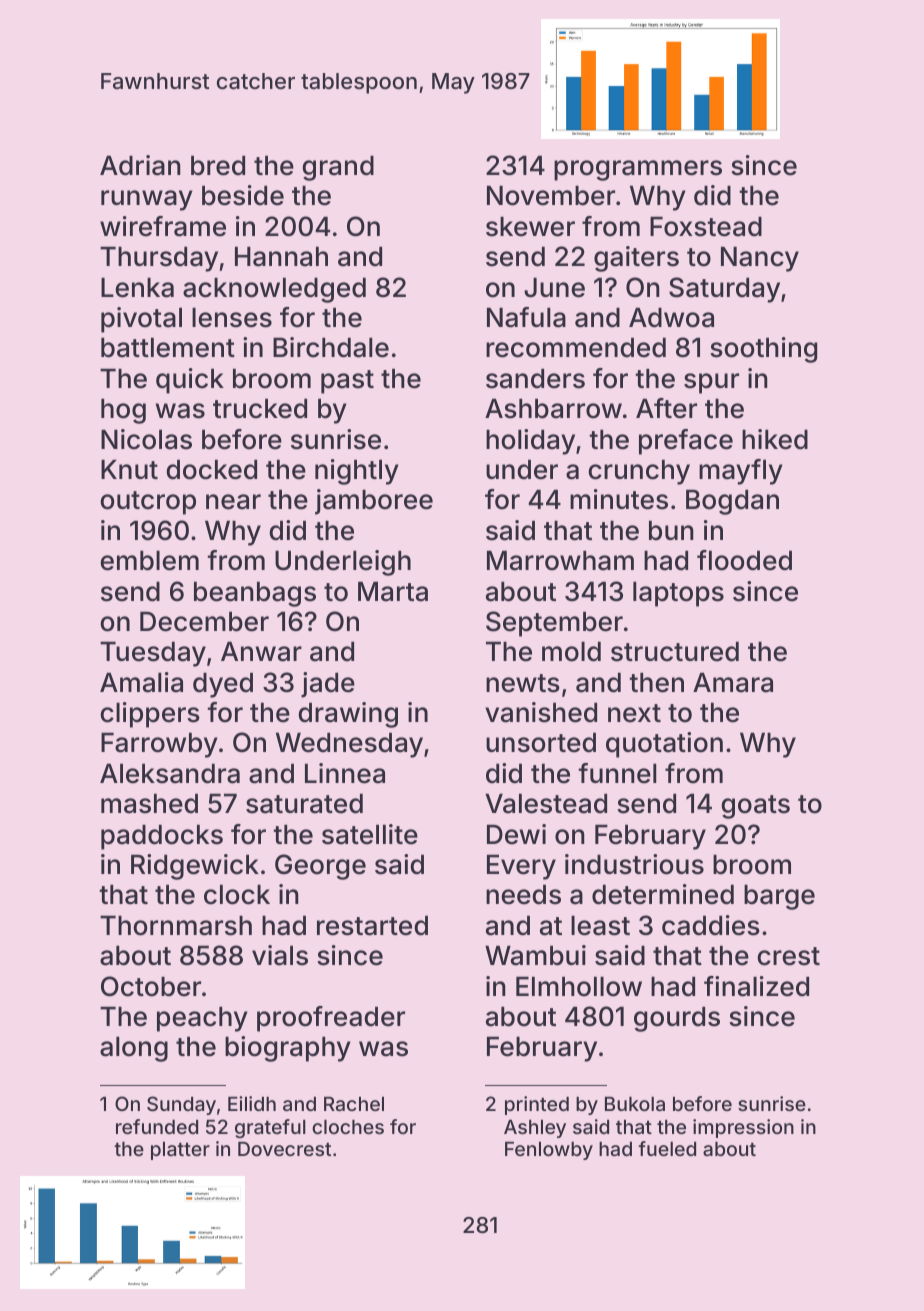 This screenshot has width=924, height=1311. I want to click on grand, so click(338, 168).
